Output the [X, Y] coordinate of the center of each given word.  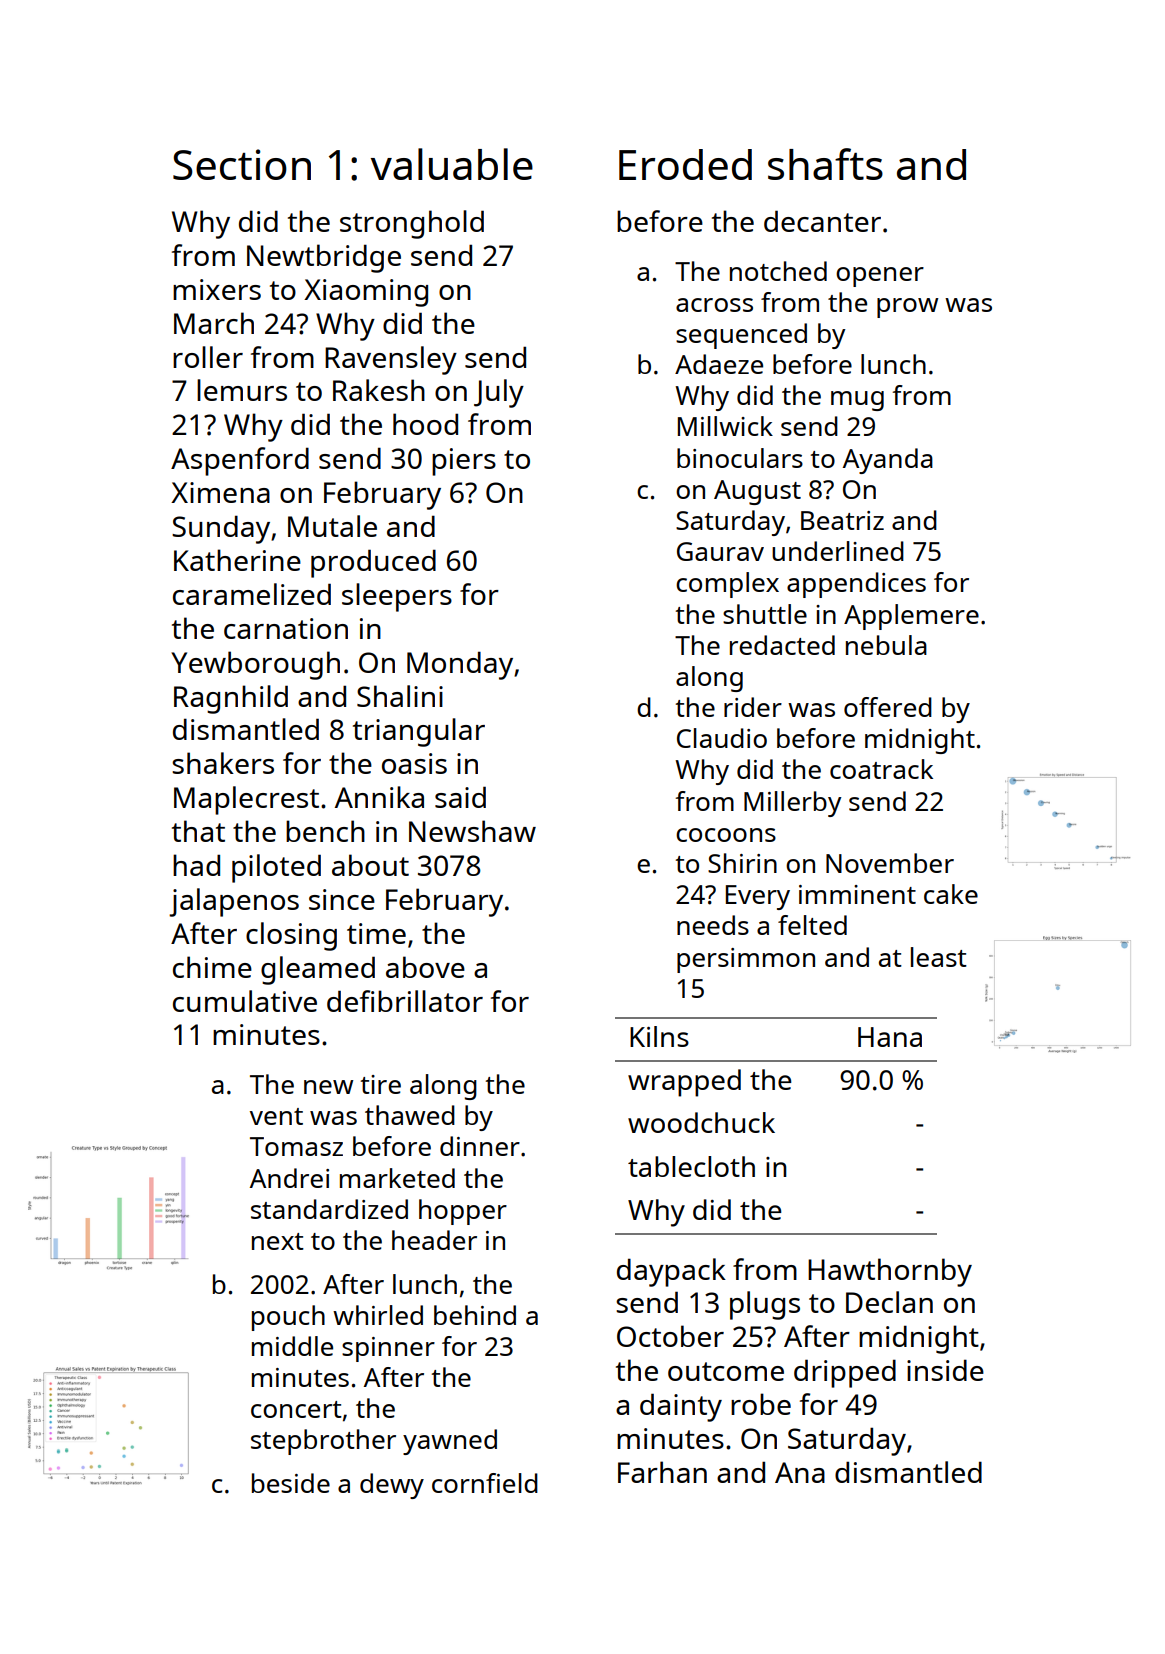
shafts [825, 164]
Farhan [662, 1472]
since [342, 899]
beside [291, 1483]
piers [464, 462]
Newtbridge [324, 258]
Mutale [332, 526]
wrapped [684, 1083]
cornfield [485, 1483]
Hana [890, 1037]
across [714, 305]
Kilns [659, 1036]
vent [276, 1116]
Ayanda [888, 461]
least [939, 957]
